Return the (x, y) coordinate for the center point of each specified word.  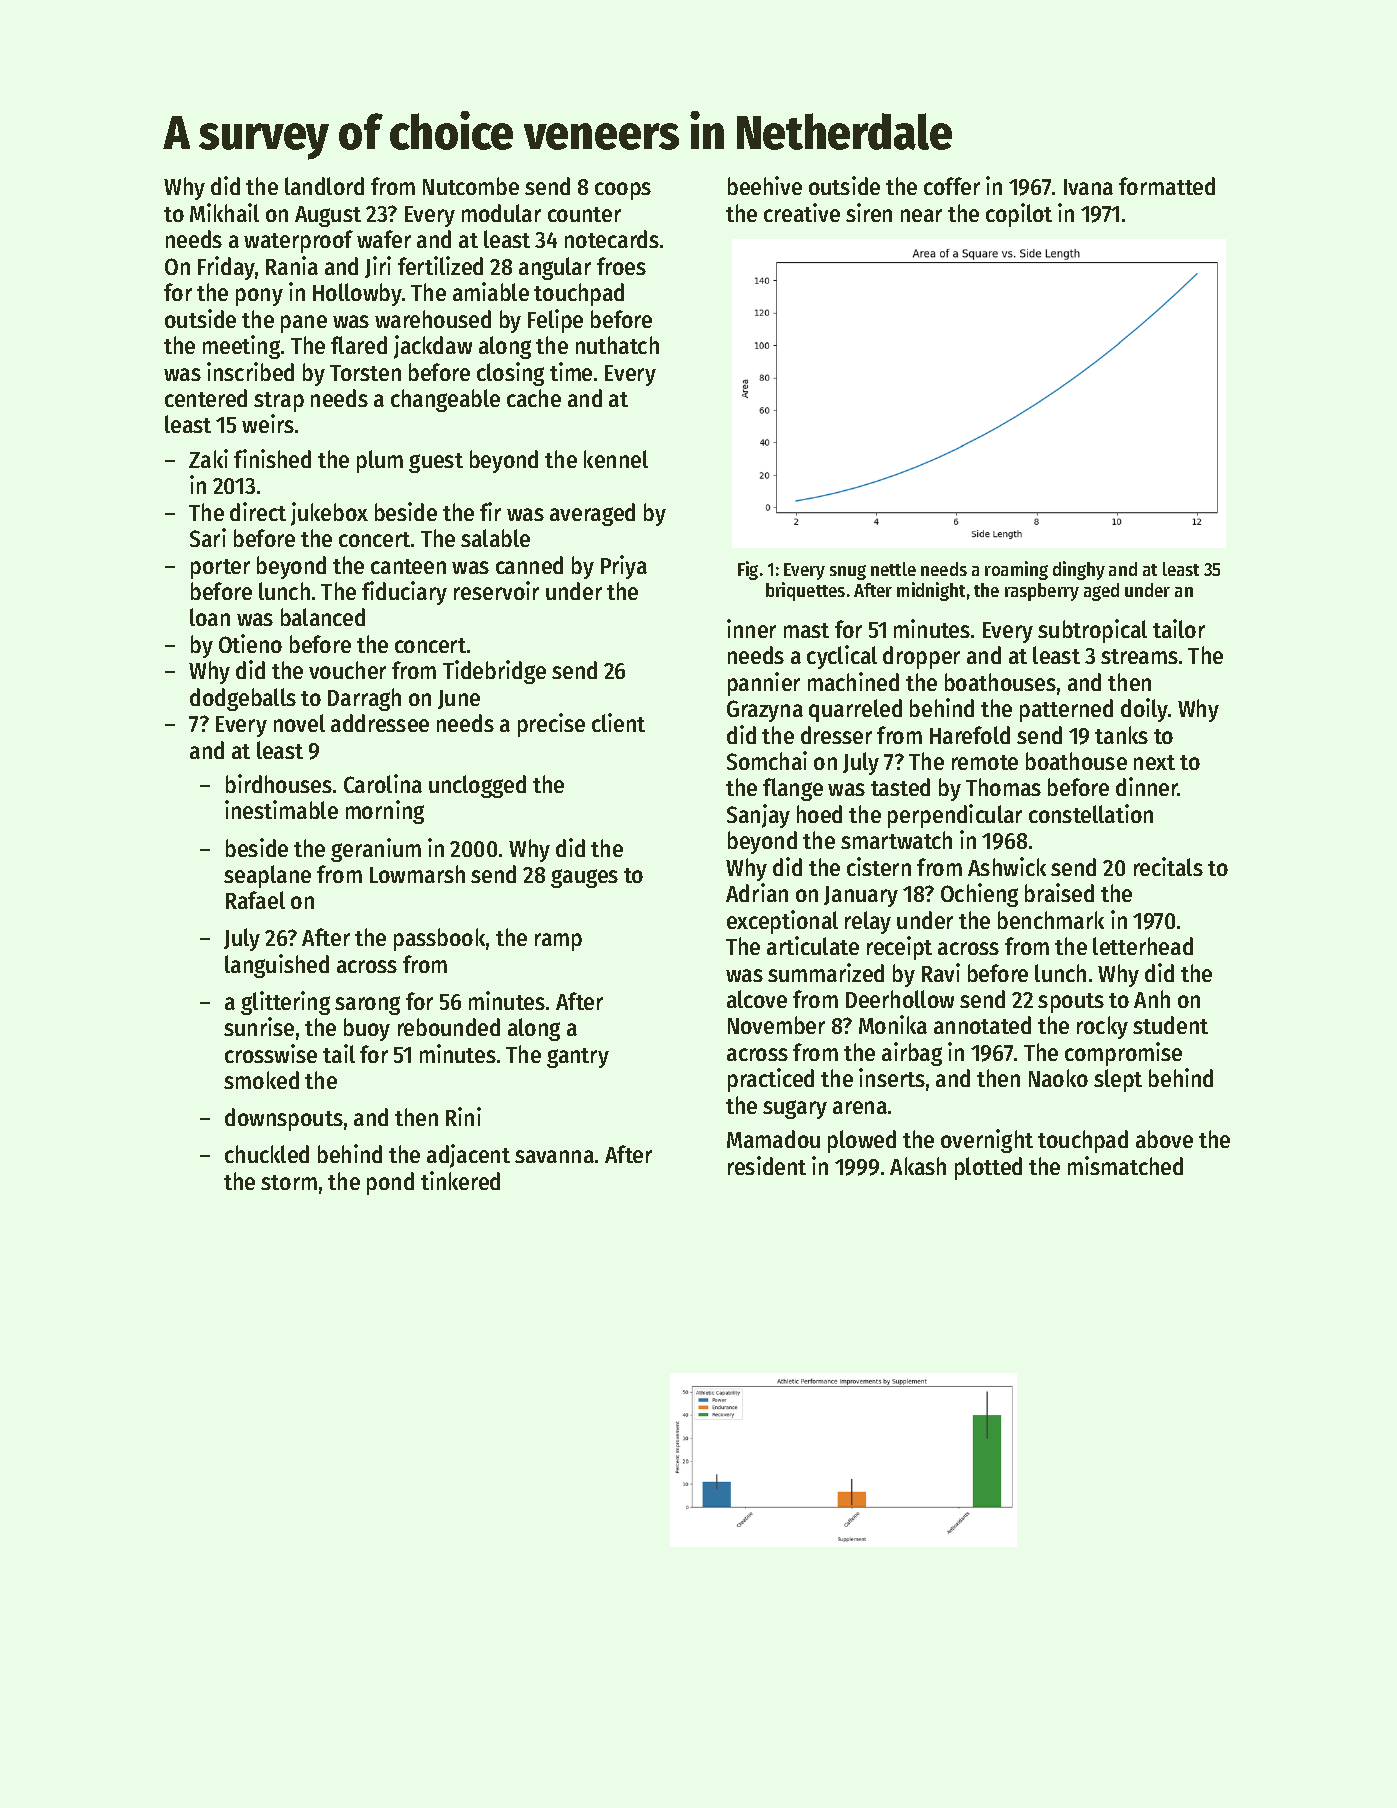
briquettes (805, 591)
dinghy (1079, 570)
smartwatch (896, 840)
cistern (879, 866)
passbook (439, 939)
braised (1059, 892)
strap (279, 402)
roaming (1016, 570)
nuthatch (617, 345)
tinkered (460, 1180)
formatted (1167, 186)
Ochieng (979, 895)
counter (584, 214)
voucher (347, 670)
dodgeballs (243, 699)
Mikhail (224, 212)
